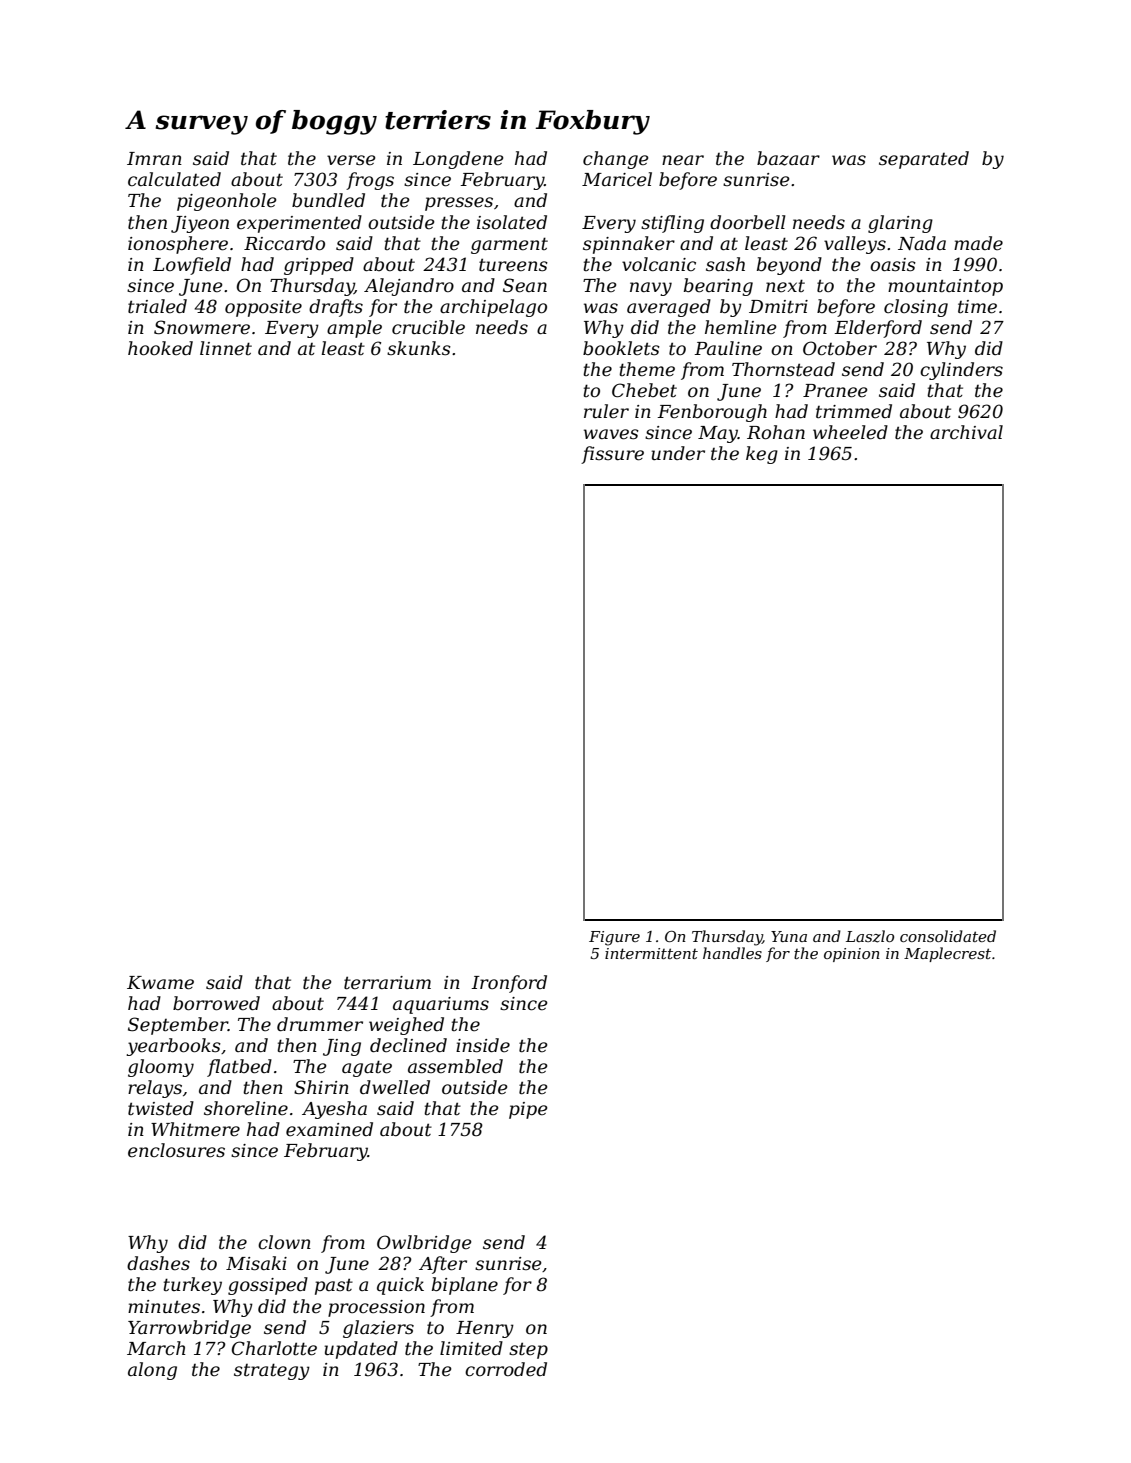  I want to click on March, so click(156, 1348).
